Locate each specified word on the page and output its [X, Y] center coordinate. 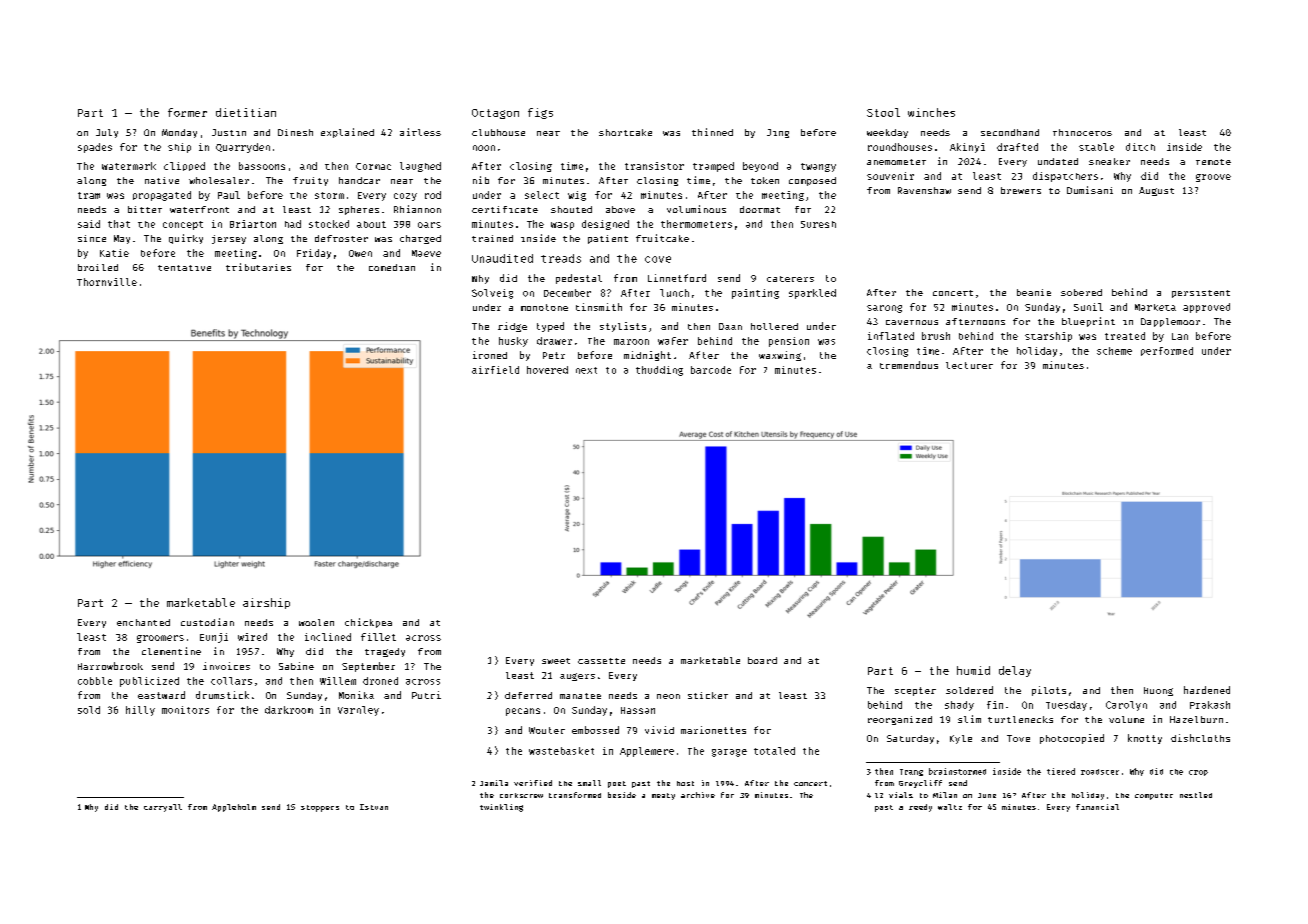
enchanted [143, 622]
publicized [149, 682]
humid [973, 670]
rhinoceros [1082, 132]
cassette [601, 661]
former [187, 112]
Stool [883, 112]
